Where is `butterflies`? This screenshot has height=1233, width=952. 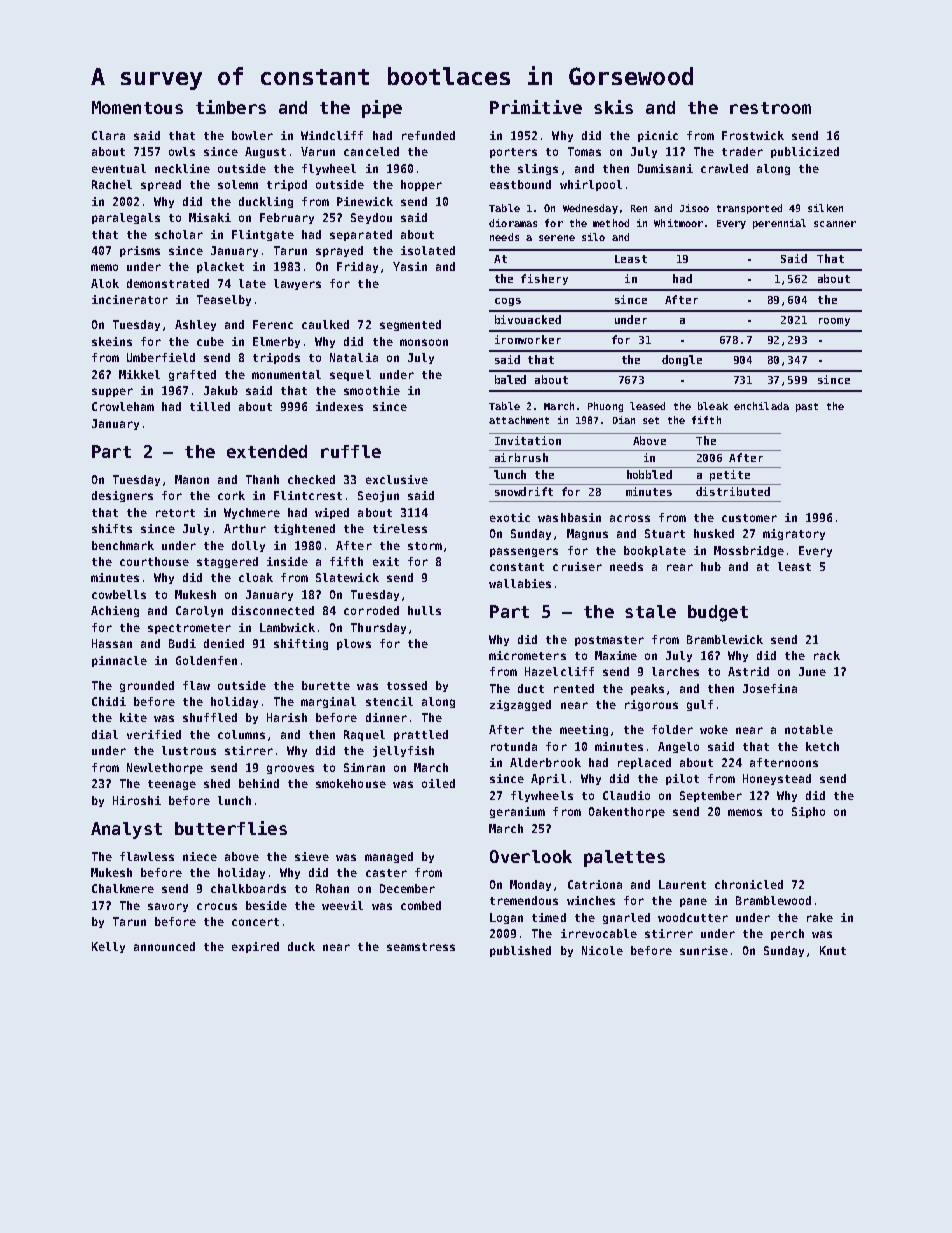 butterflies is located at coordinates (231, 828).
